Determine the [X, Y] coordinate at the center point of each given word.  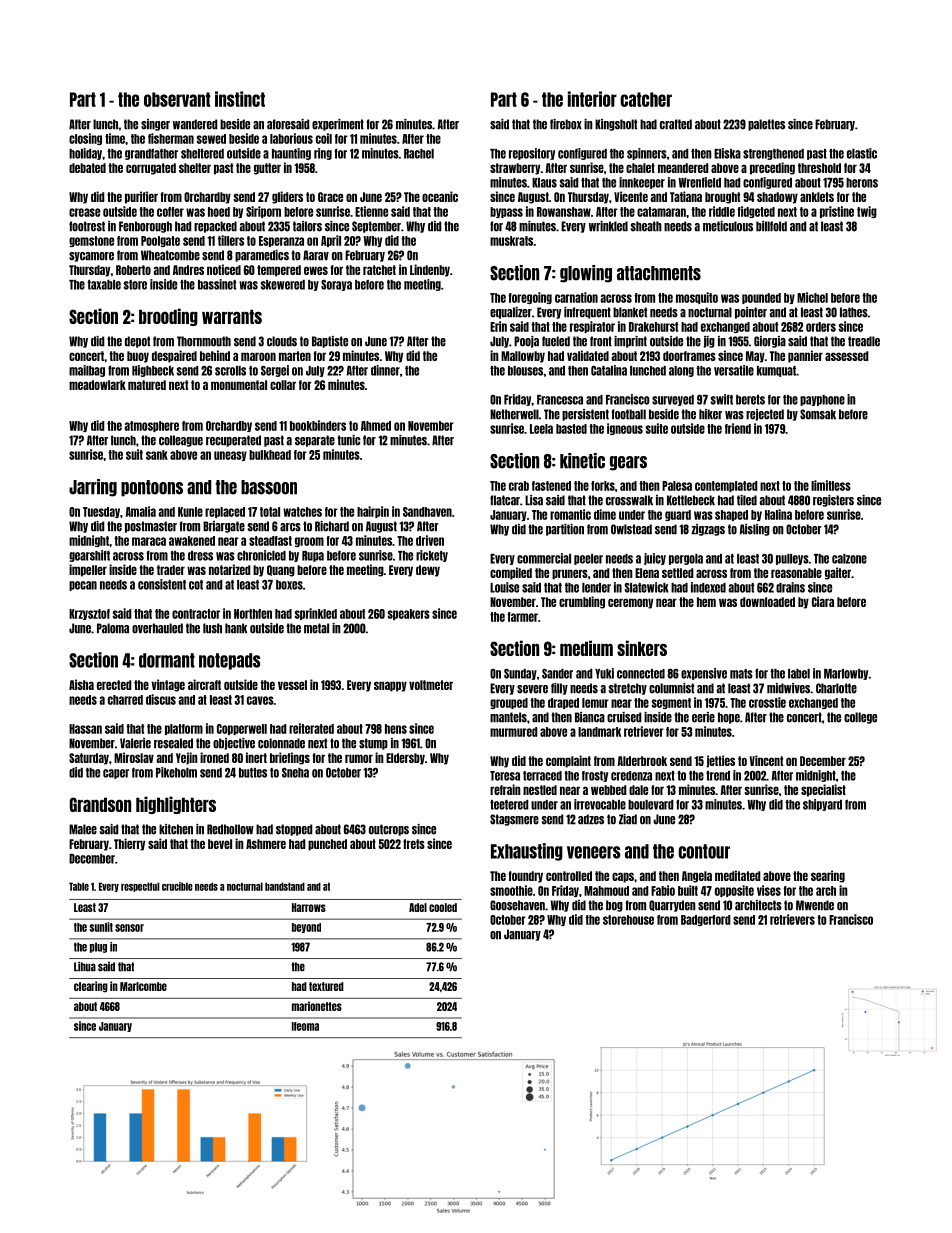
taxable [104, 285]
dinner [385, 370]
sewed [211, 139]
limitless [831, 485]
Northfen [253, 614]
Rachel [419, 154]
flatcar [505, 500]
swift [722, 399]
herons [862, 183]
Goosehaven [517, 905]
